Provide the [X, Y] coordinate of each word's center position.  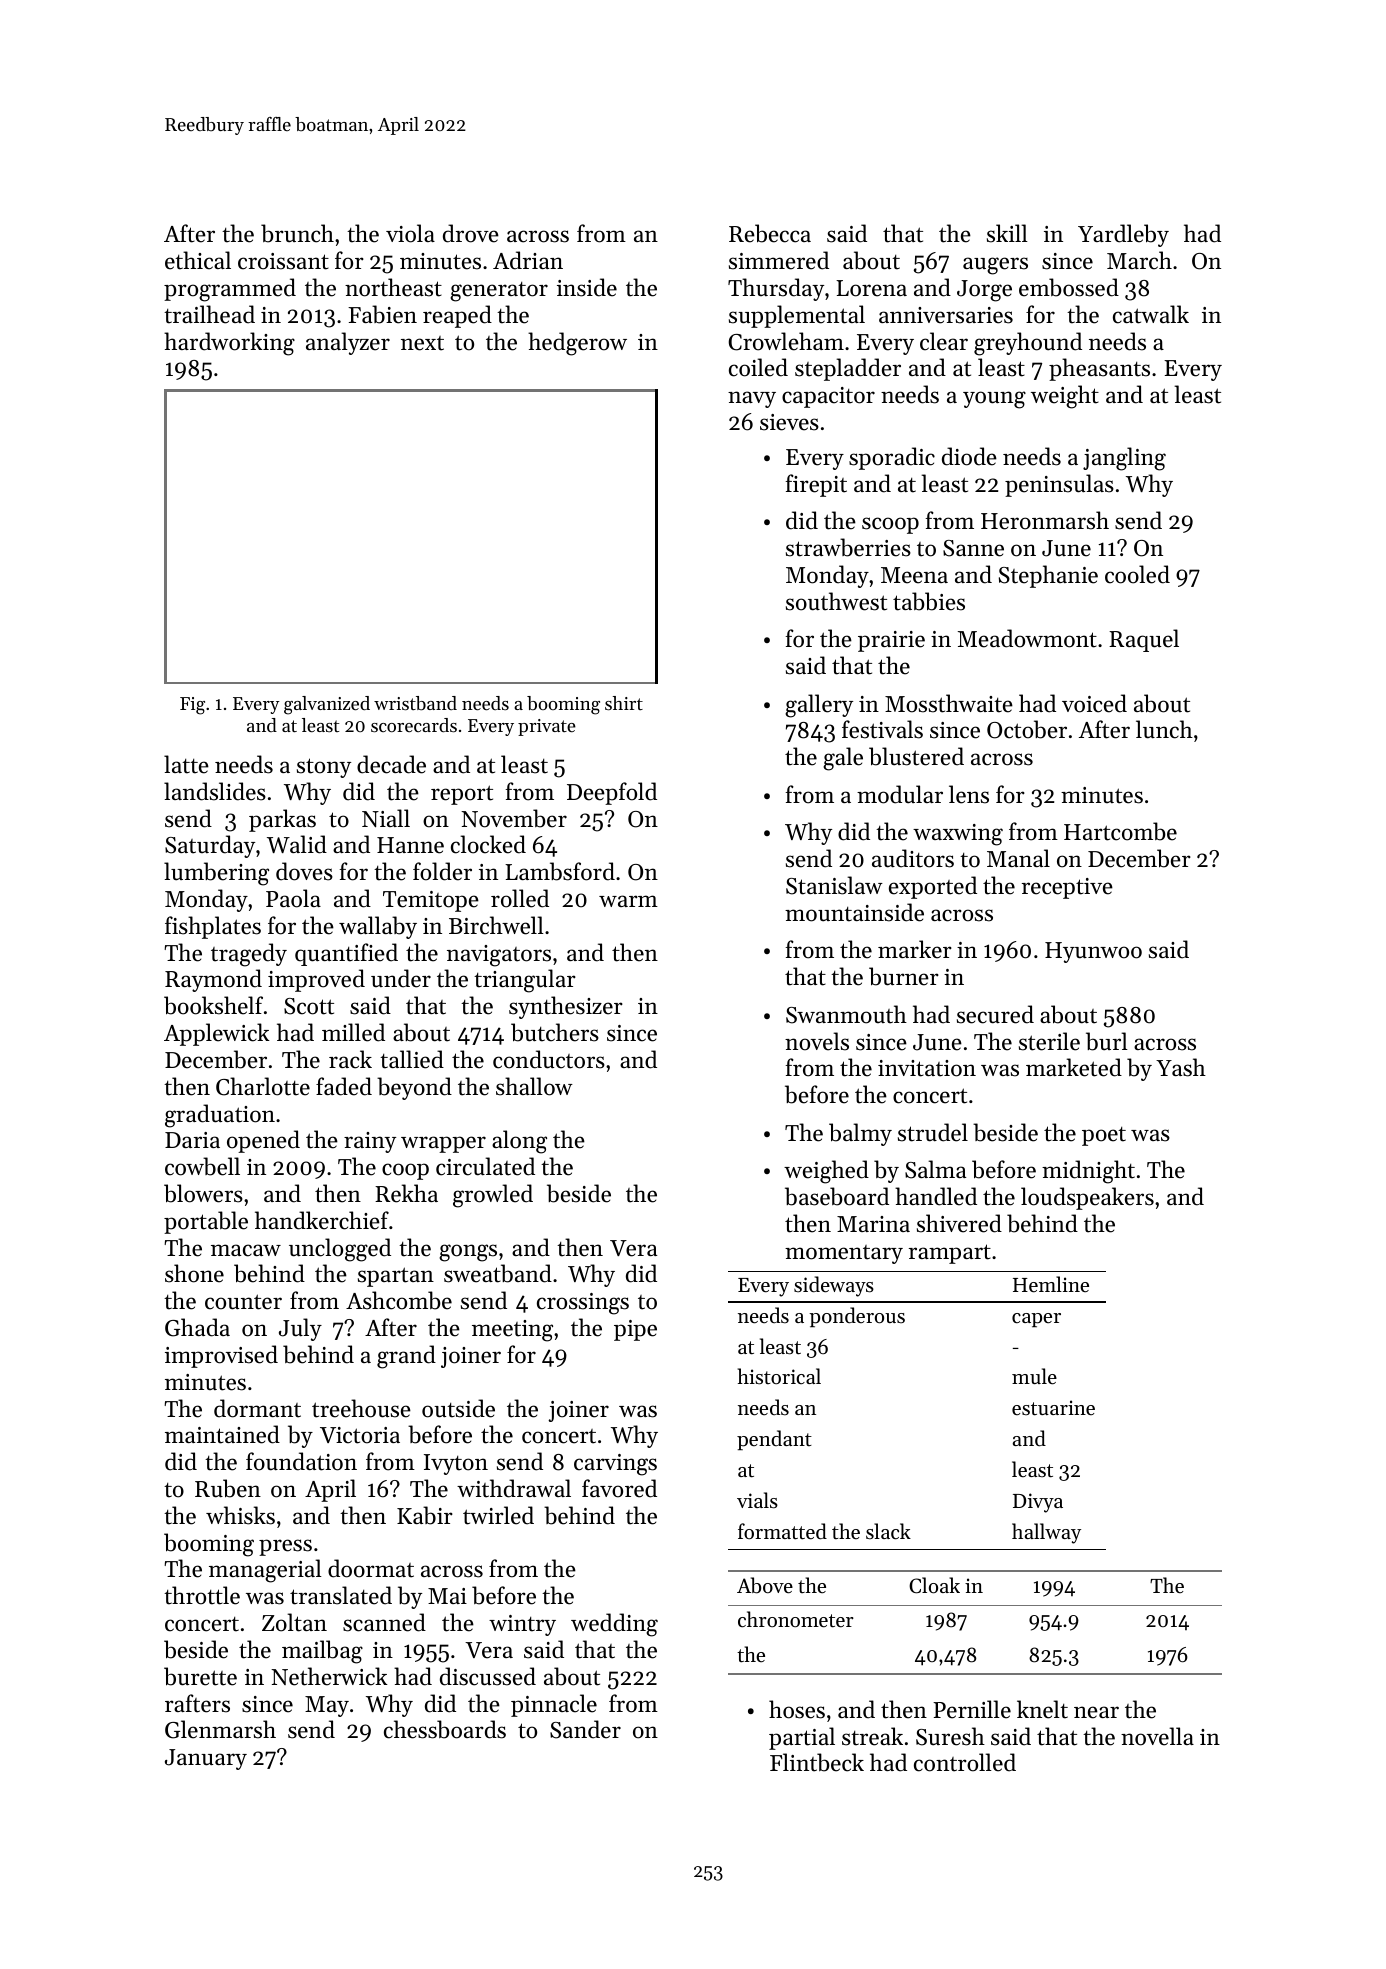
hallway [1046, 1533]
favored [619, 1488]
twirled [498, 1515]
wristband [415, 703]
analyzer [348, 343]
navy [752, 399]
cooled [1137, 574]
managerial [265, 1571]
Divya [1038, 1503]
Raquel [1144, 640]
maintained [222, 1434]
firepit [816, 485]
